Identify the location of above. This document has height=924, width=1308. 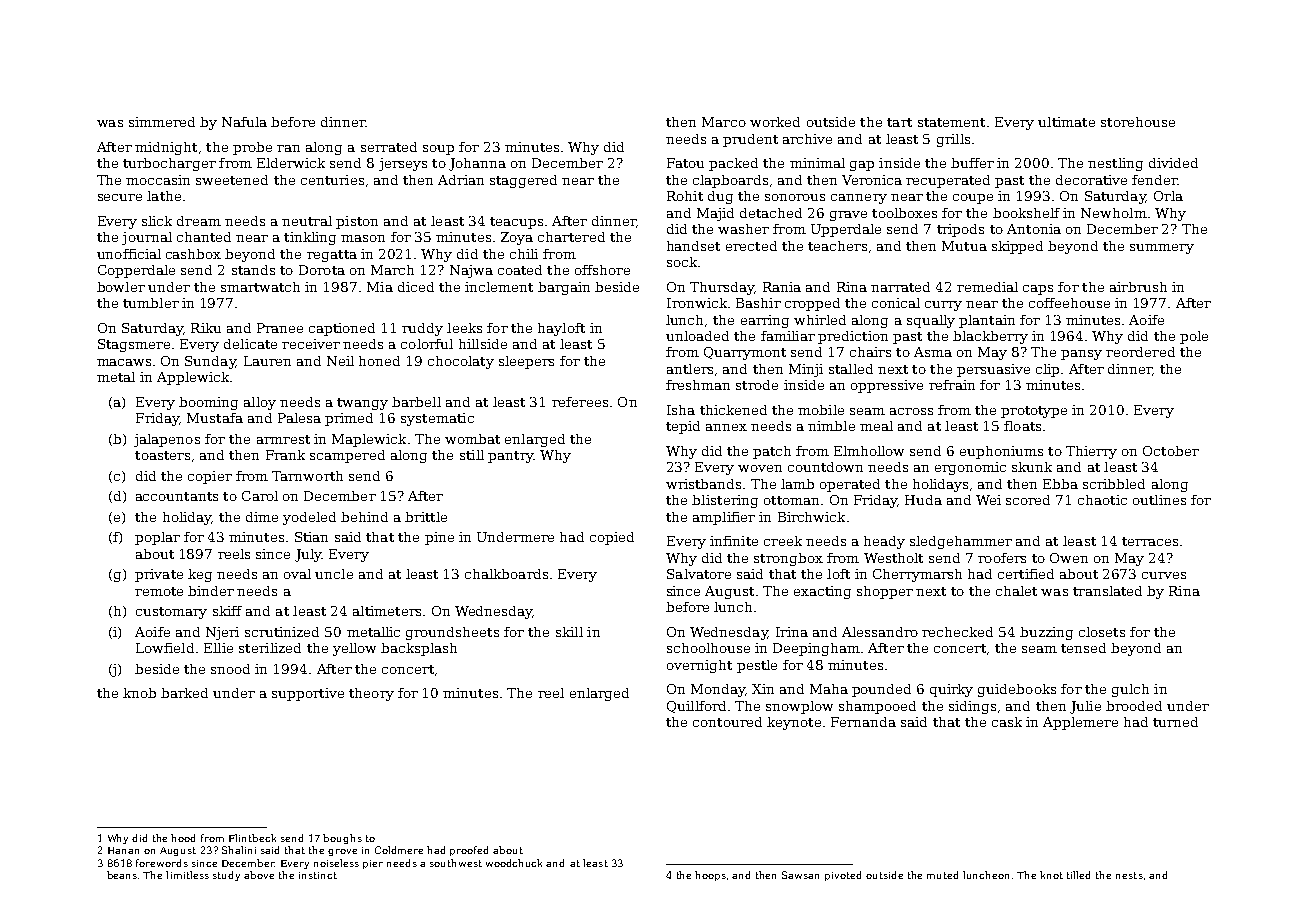
(259, 875).
